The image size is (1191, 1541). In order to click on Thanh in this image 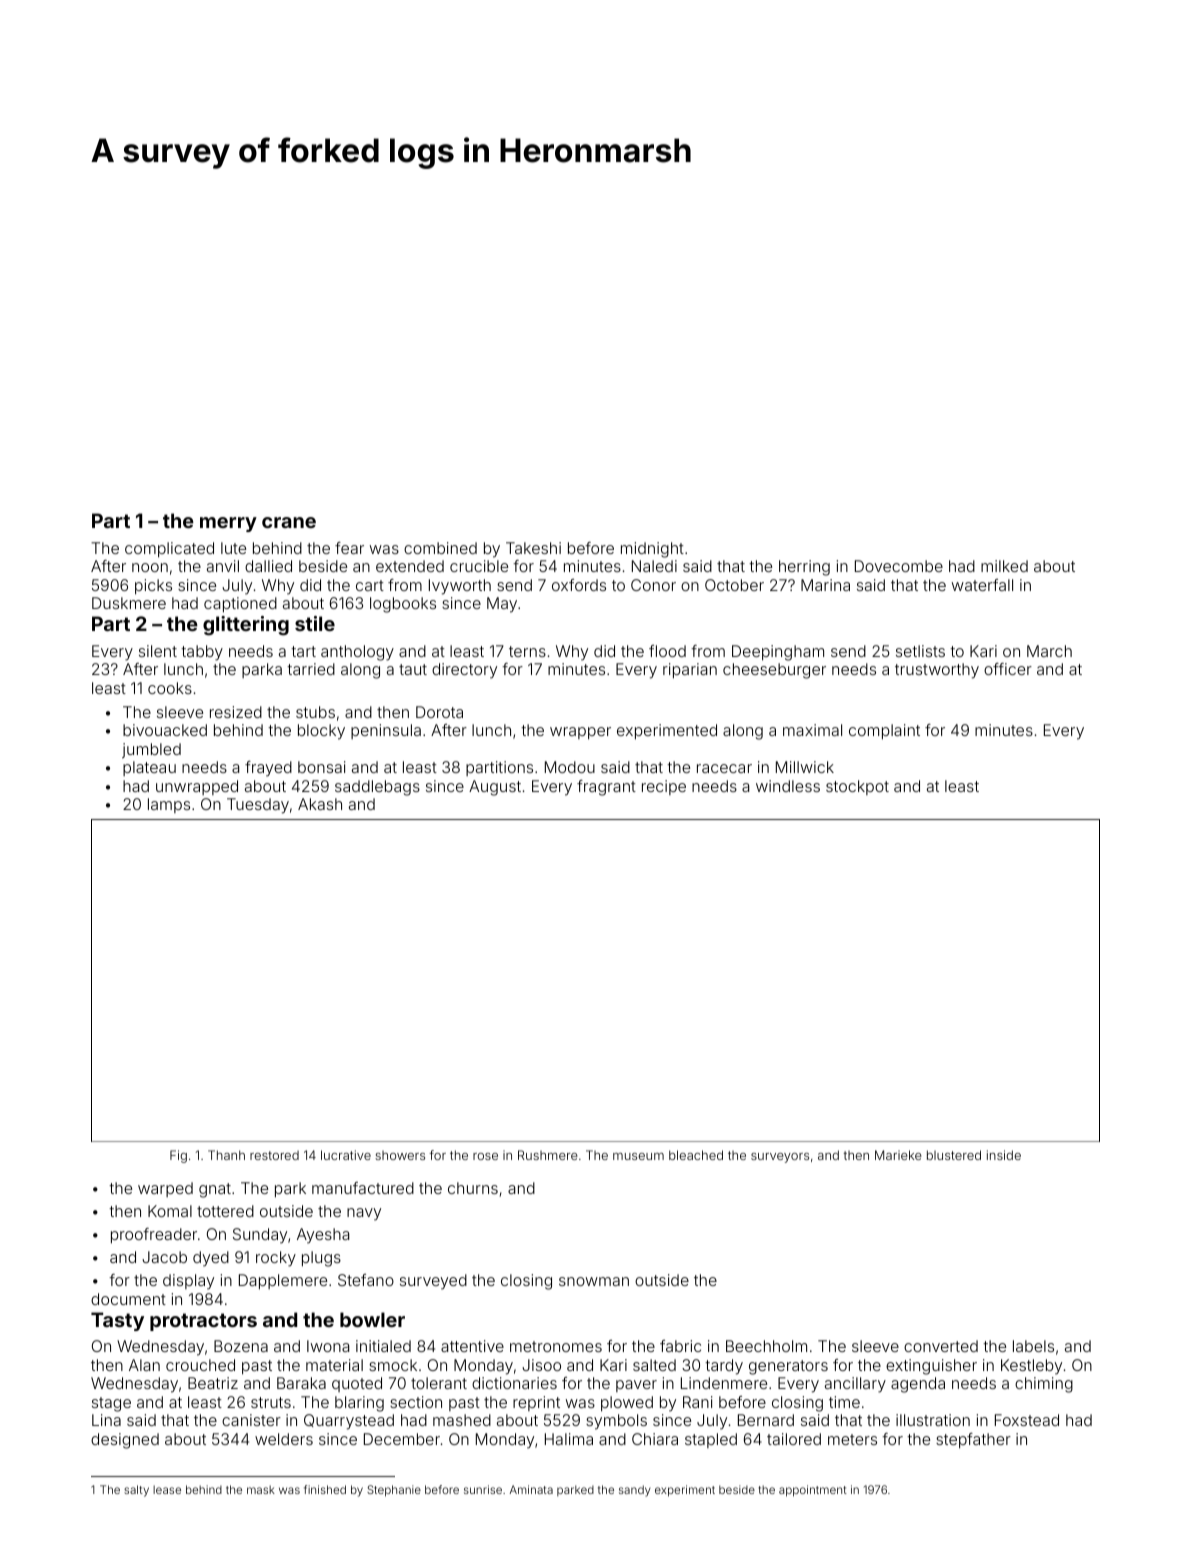, I will do `click(226, 1155)`.
